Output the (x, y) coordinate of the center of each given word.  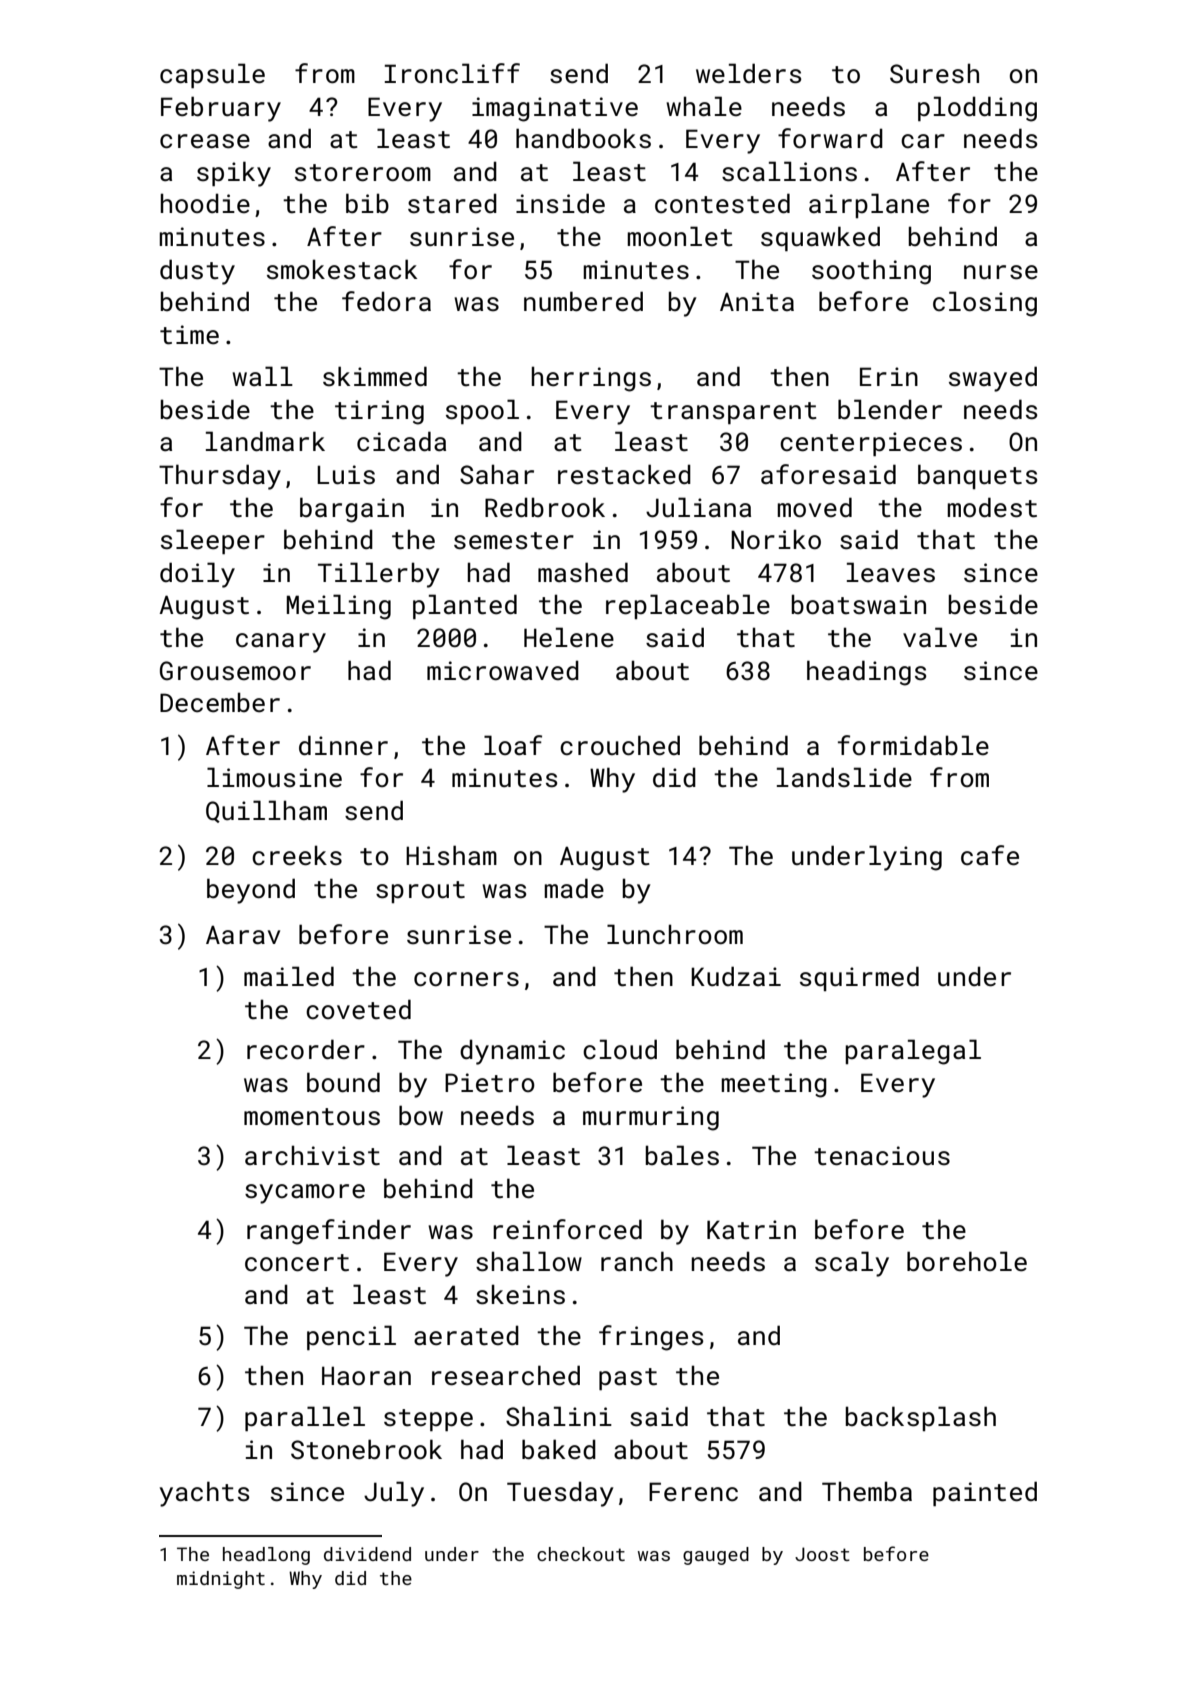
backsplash (921, 1418)
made (574, 888)
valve (940, 637)
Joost (822, 1554)
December (220, 702)
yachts (204, 1494)
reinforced (567, 1229)
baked (559, 1449)
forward (830, 138)
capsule (212, 75)
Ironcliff (452, 73)
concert (297, 1263)
